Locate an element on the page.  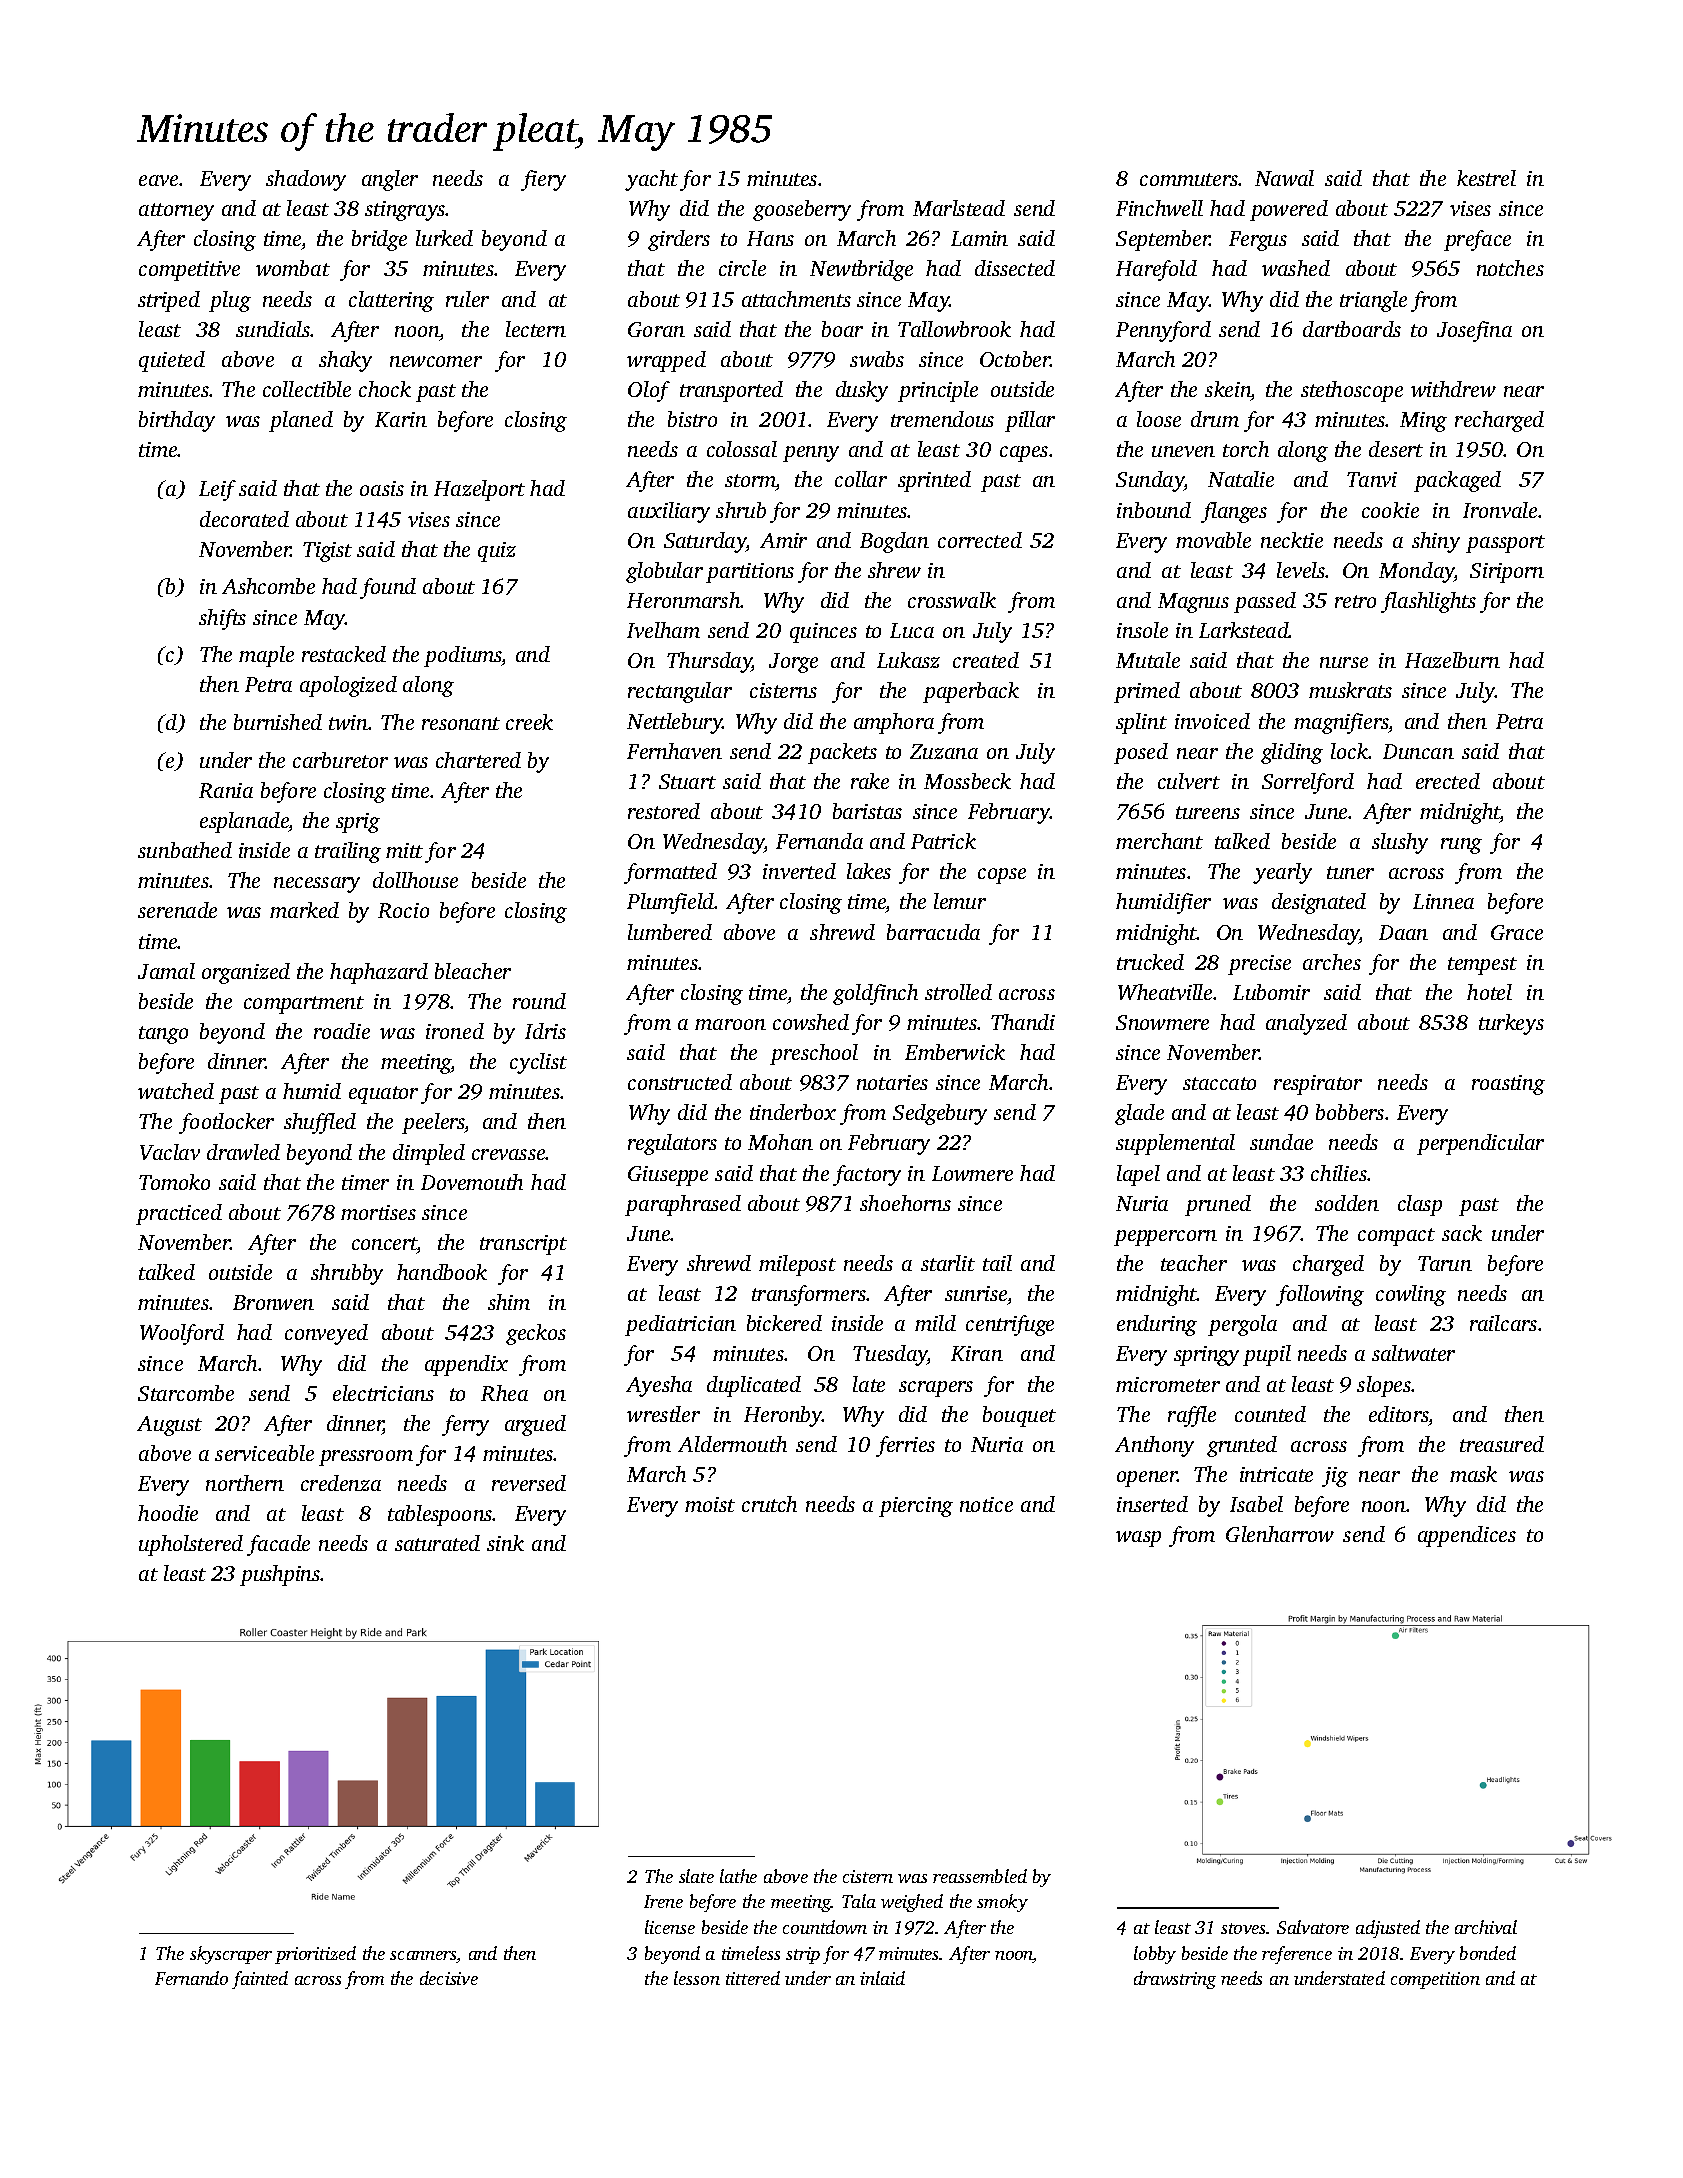
archival is located at coordinates (1486, 1927).
